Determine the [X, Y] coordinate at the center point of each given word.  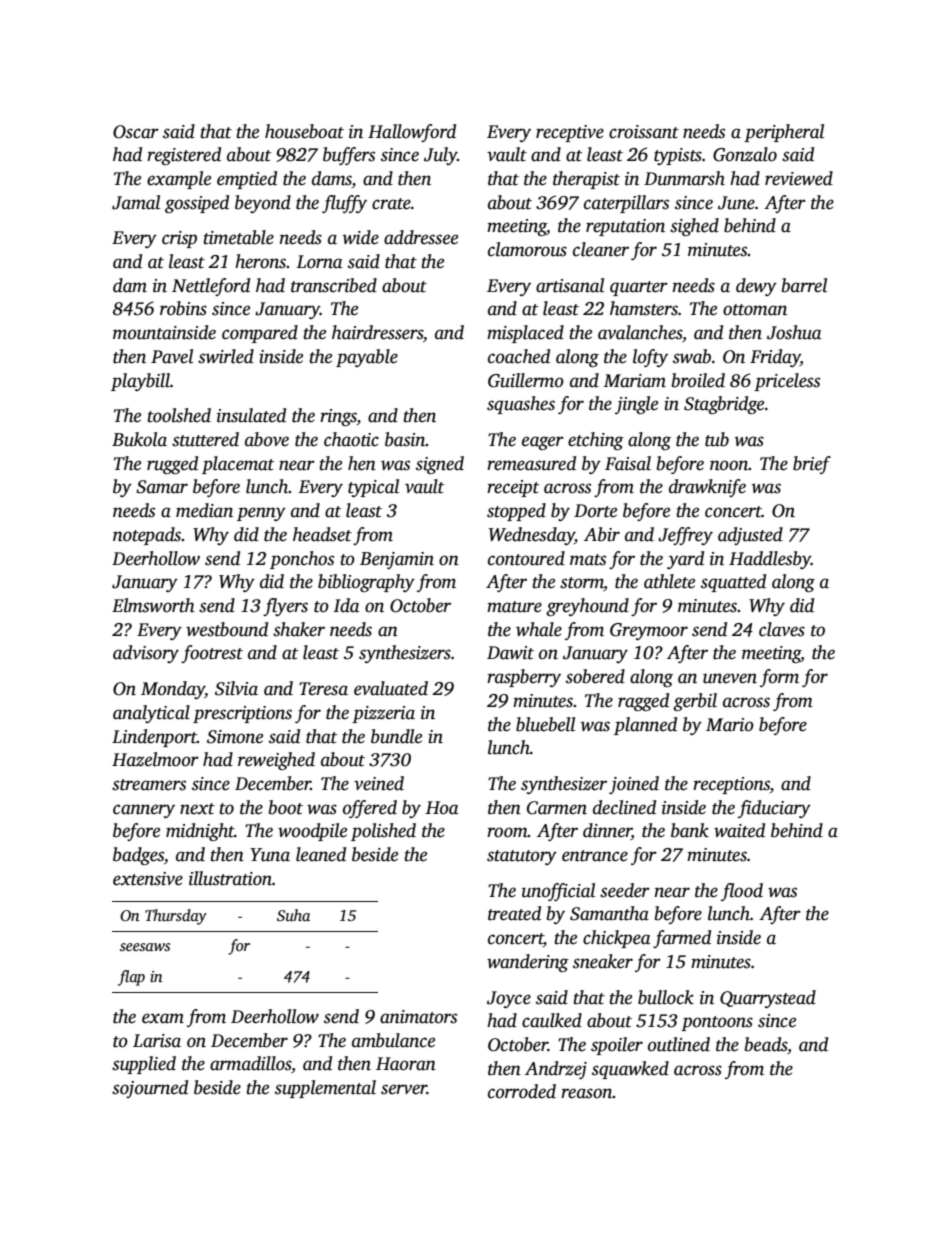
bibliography [366, 583]
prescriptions [242, 714]
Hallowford [412, 133]
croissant [644, 132]
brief [812, 465]
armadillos [250, 1063]
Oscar [136, 132]
